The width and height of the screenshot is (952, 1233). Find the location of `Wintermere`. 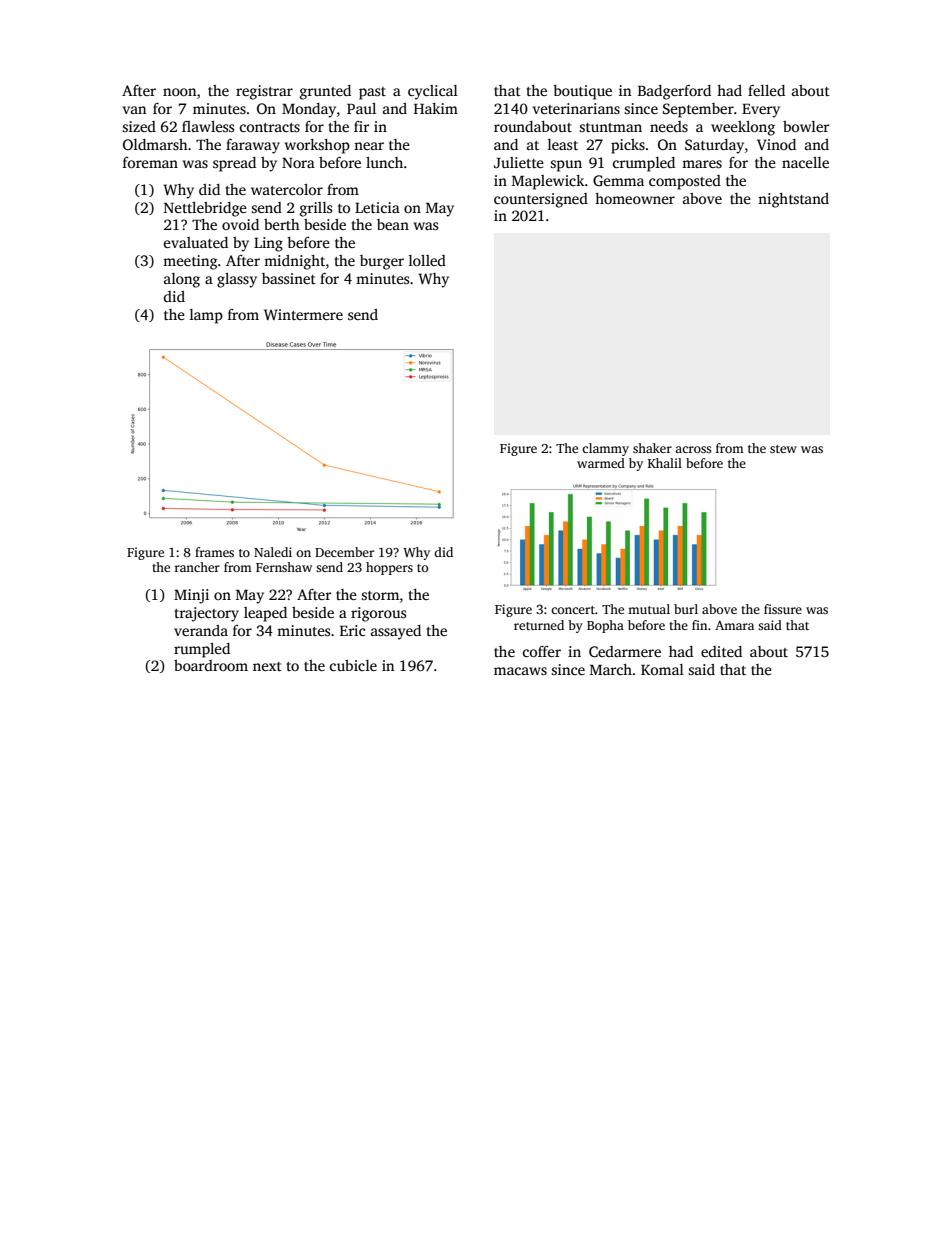

Wintermere is located at coordinates (303, 314).
